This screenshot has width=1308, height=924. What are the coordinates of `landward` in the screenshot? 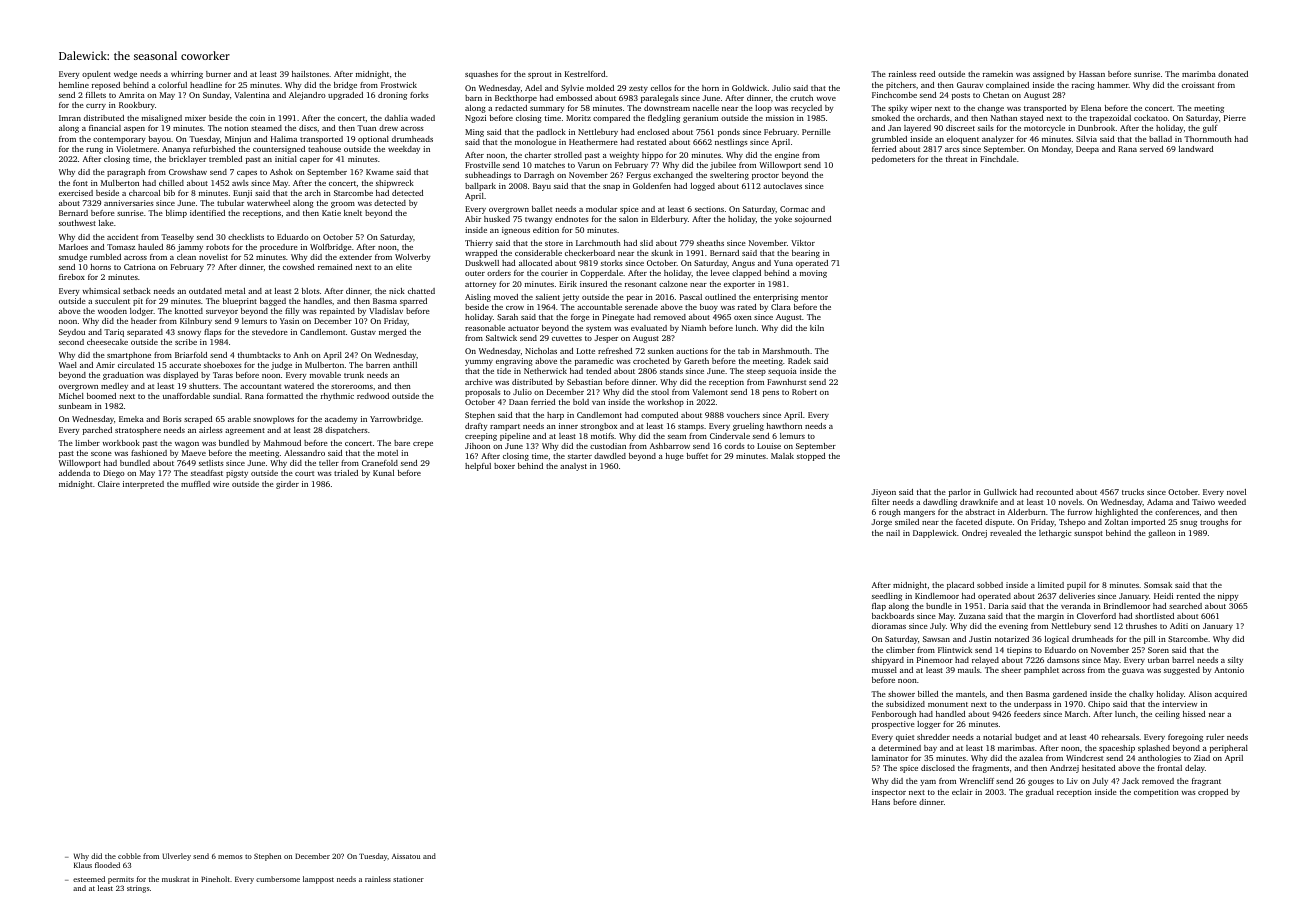 It's located at (1196, 149).
